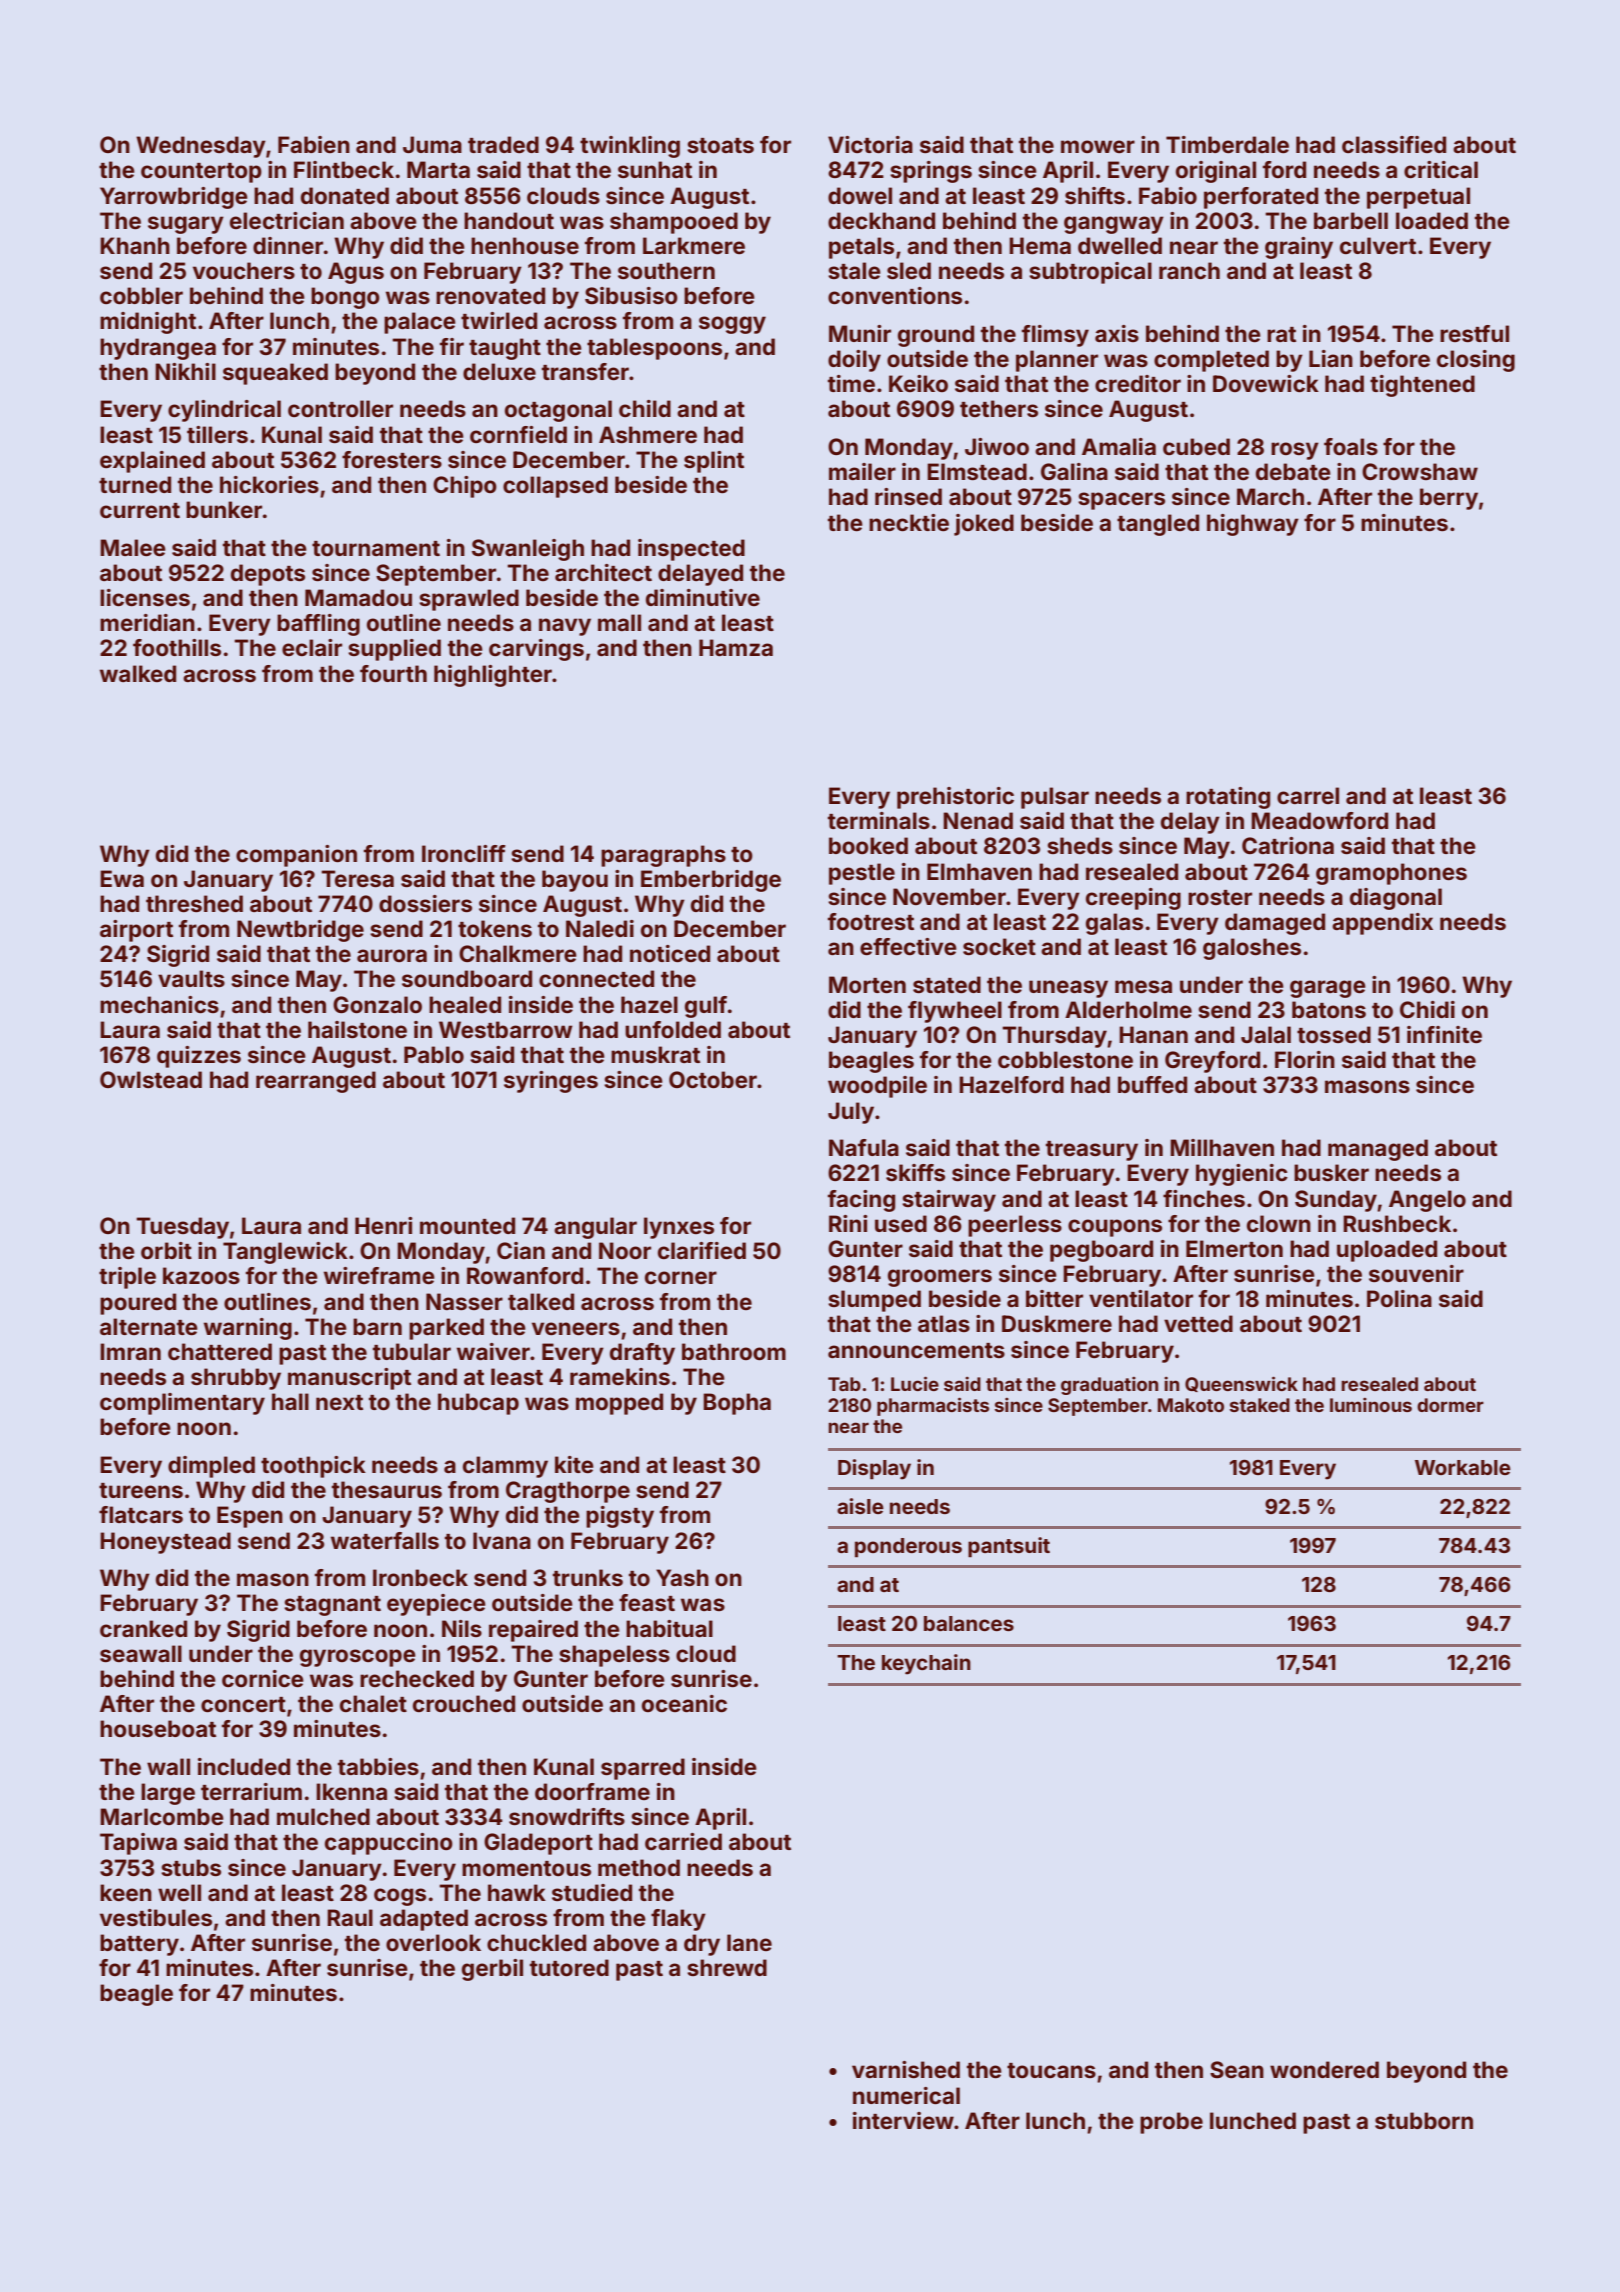 Image resolution: width=1620 pixels, height=2292 pixels. I want to click on Khanh, so click(135, 245).
